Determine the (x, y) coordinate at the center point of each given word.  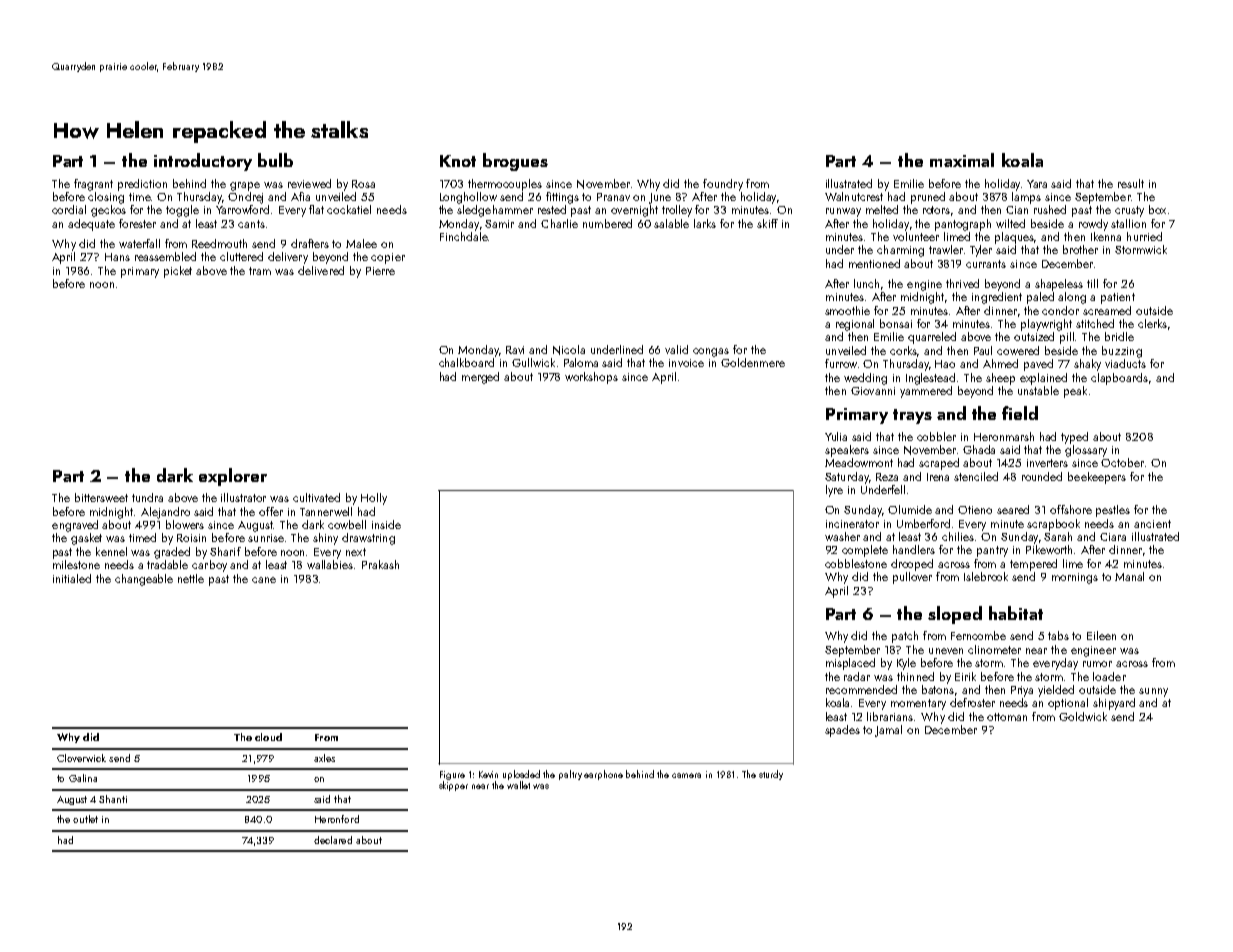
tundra (147, 497)
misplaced (850, 664)
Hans (117, 257)
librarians (891, 716)
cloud (268, 737)
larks (705, 223)
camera (686, 775)
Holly (374, 499)
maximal (962, 160)
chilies (958, 536)
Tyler (981, 251)
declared (333, 840)
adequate (91, 225)
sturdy (771, 775)
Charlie (559, 223)
